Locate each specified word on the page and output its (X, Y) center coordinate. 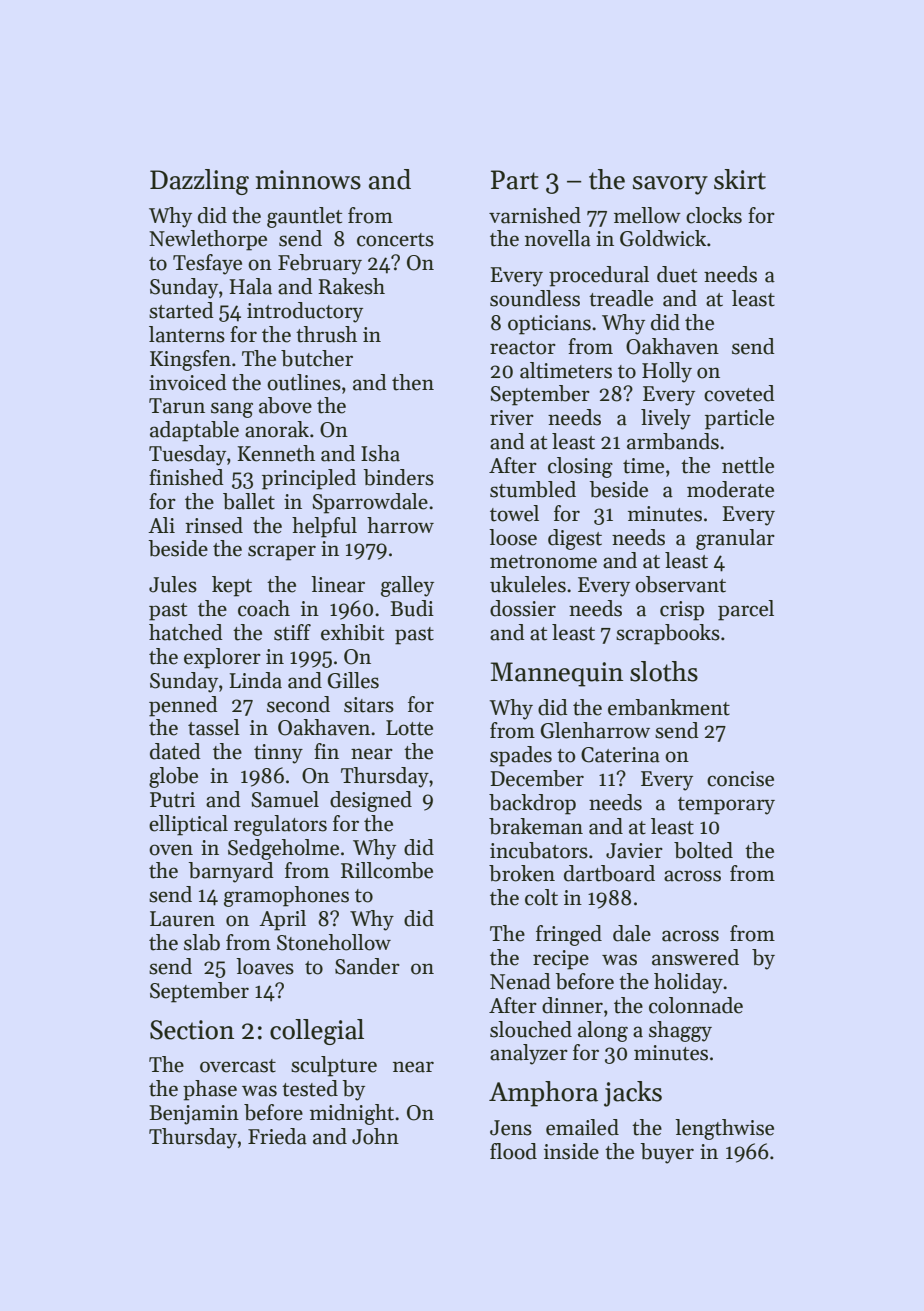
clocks (714, 215)
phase (210, 1090)
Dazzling (199, 182)
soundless (535, 298)
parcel (746, 610)
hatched (186, 632)
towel (514, 513)
